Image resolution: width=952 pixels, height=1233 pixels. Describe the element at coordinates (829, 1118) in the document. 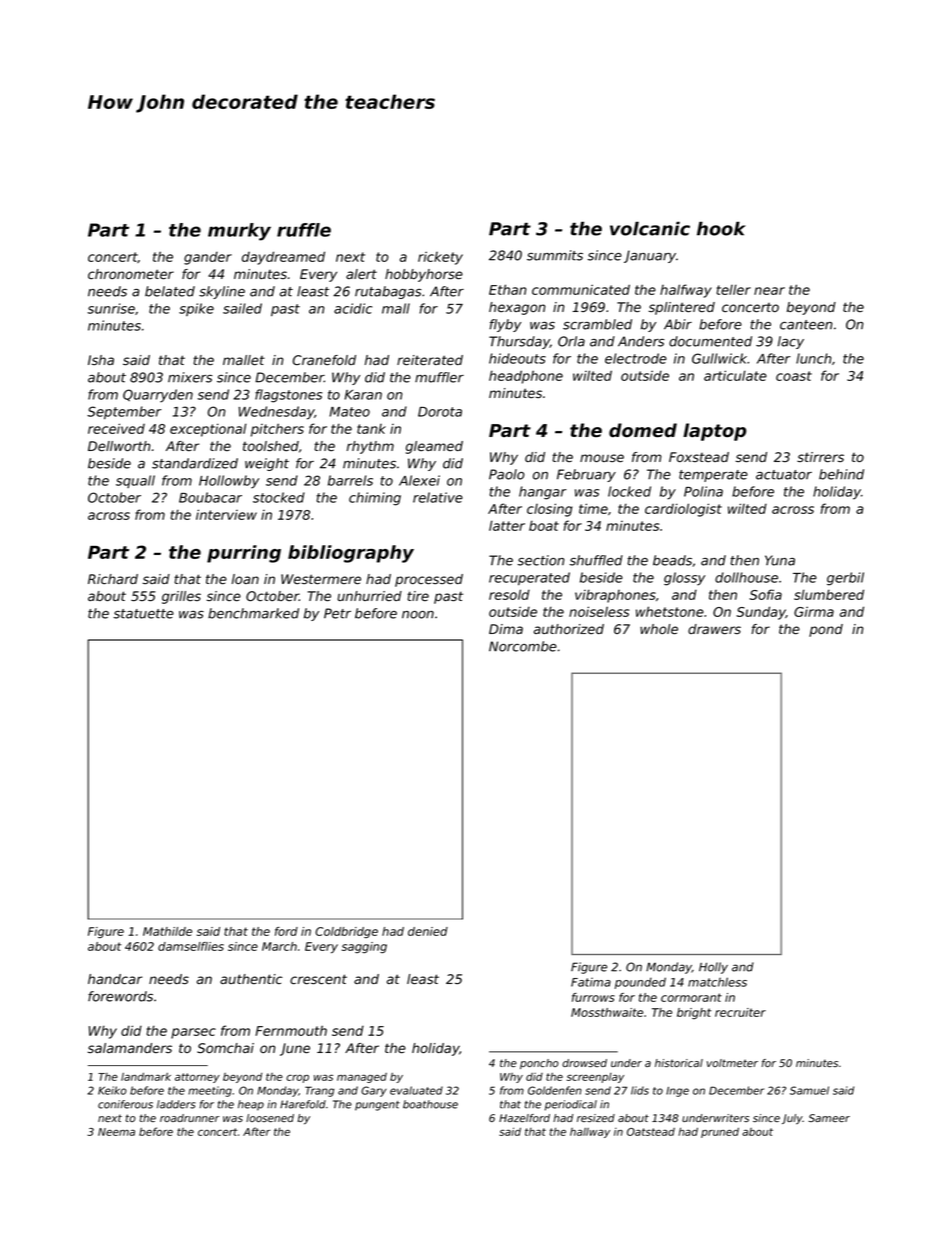

I see `Sameer` at that location.
